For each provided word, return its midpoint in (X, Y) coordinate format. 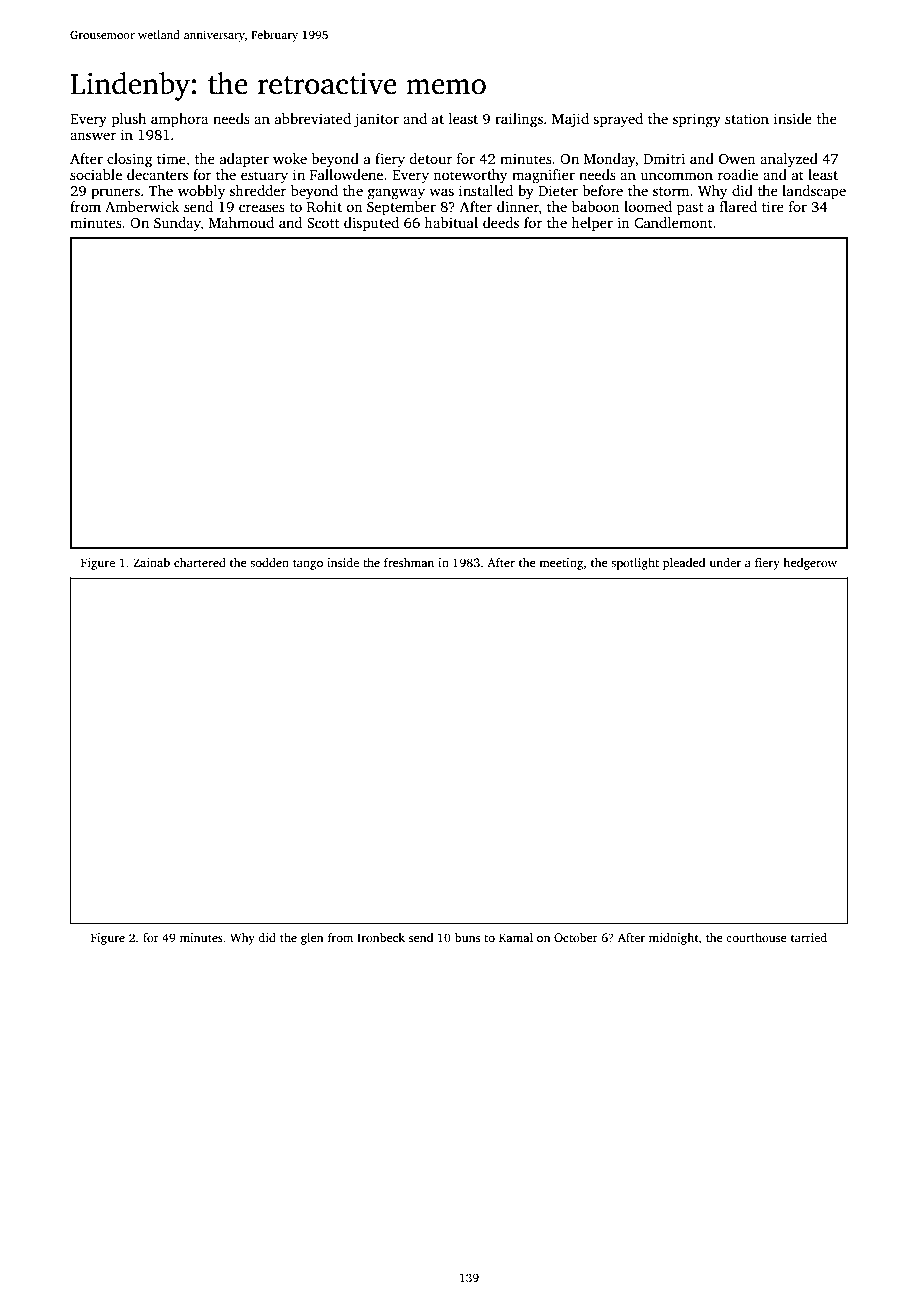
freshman (409, 562)
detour (431, 158)
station (747, 118)
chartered (200, 562)
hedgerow (810, 564)
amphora (179, 120)
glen (312, 939)
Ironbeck (381, 937)
